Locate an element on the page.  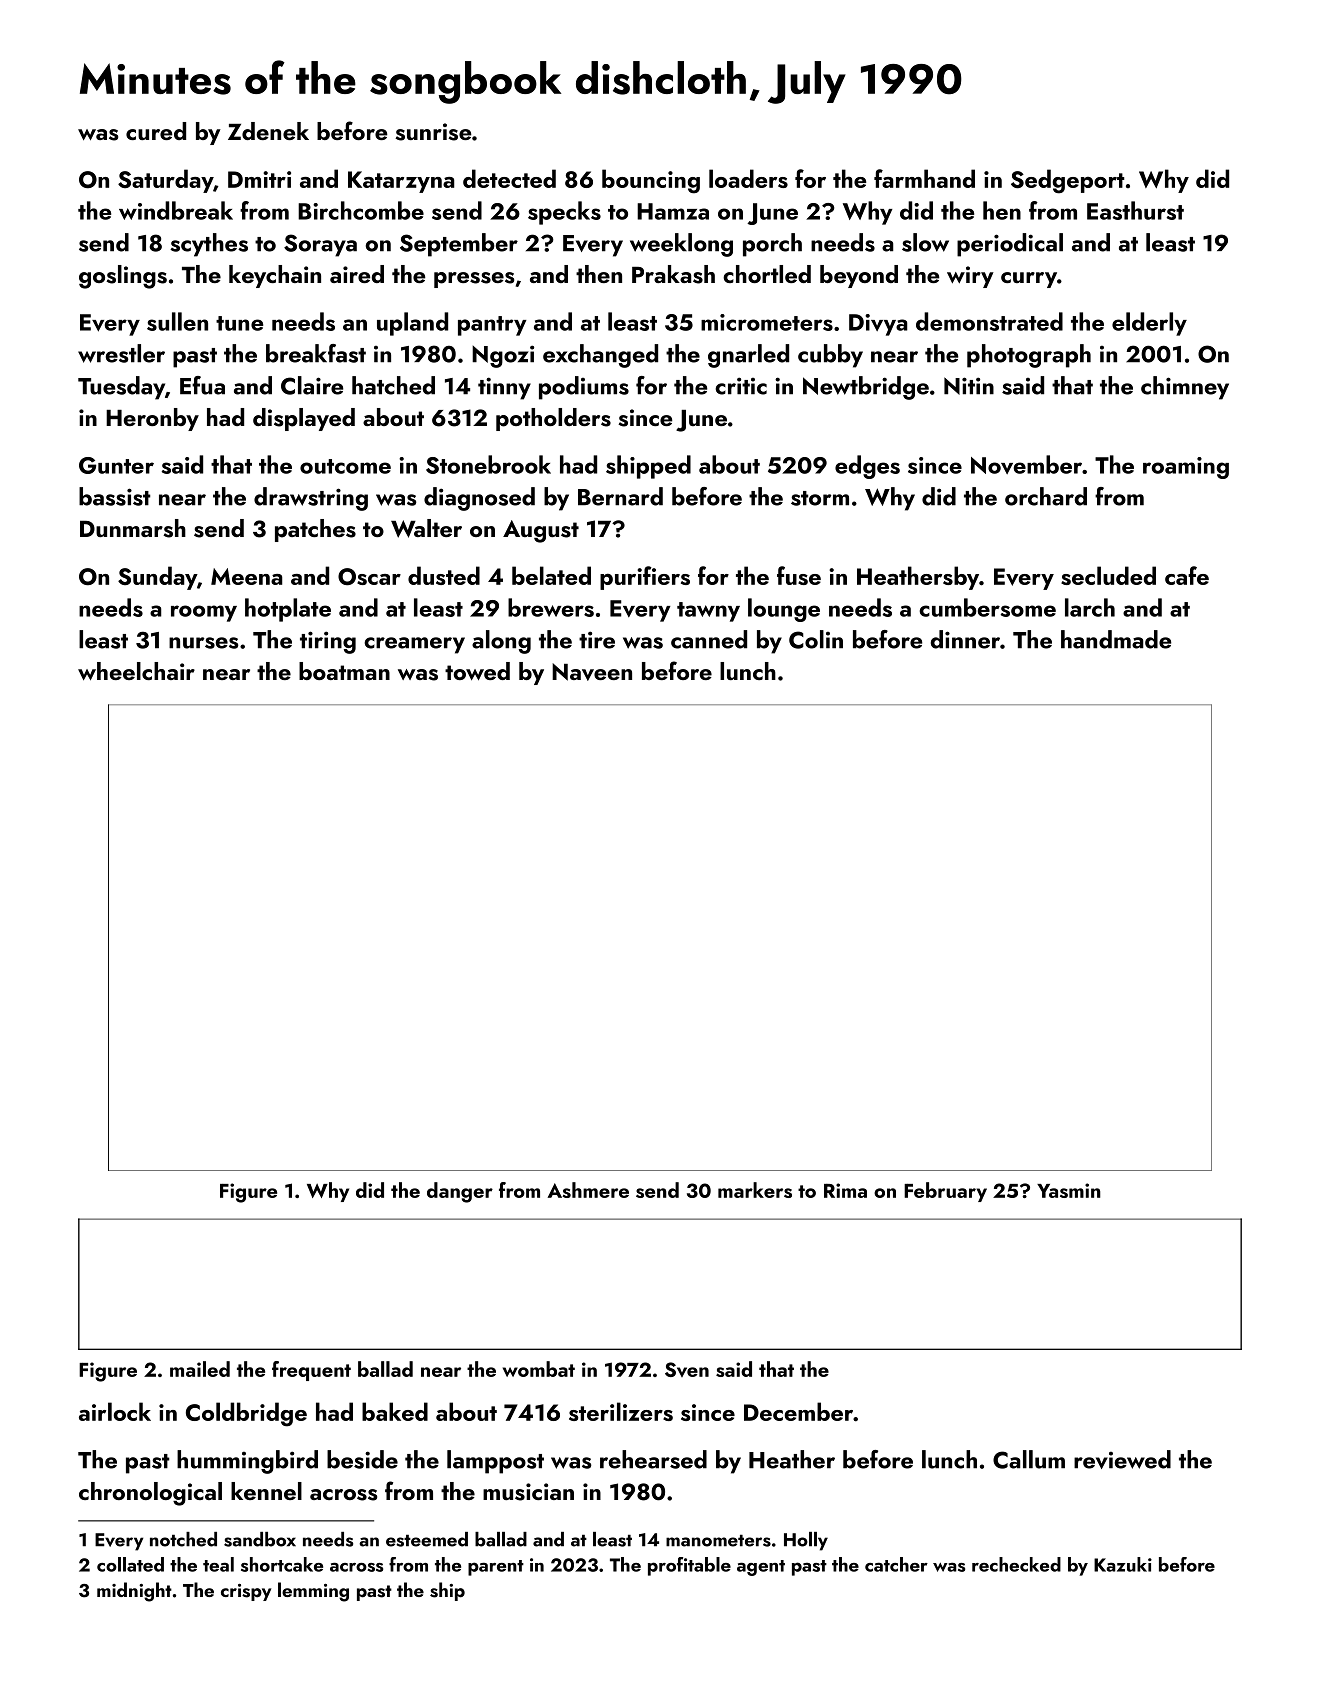
parent is located at coordinates (496, 1568).
